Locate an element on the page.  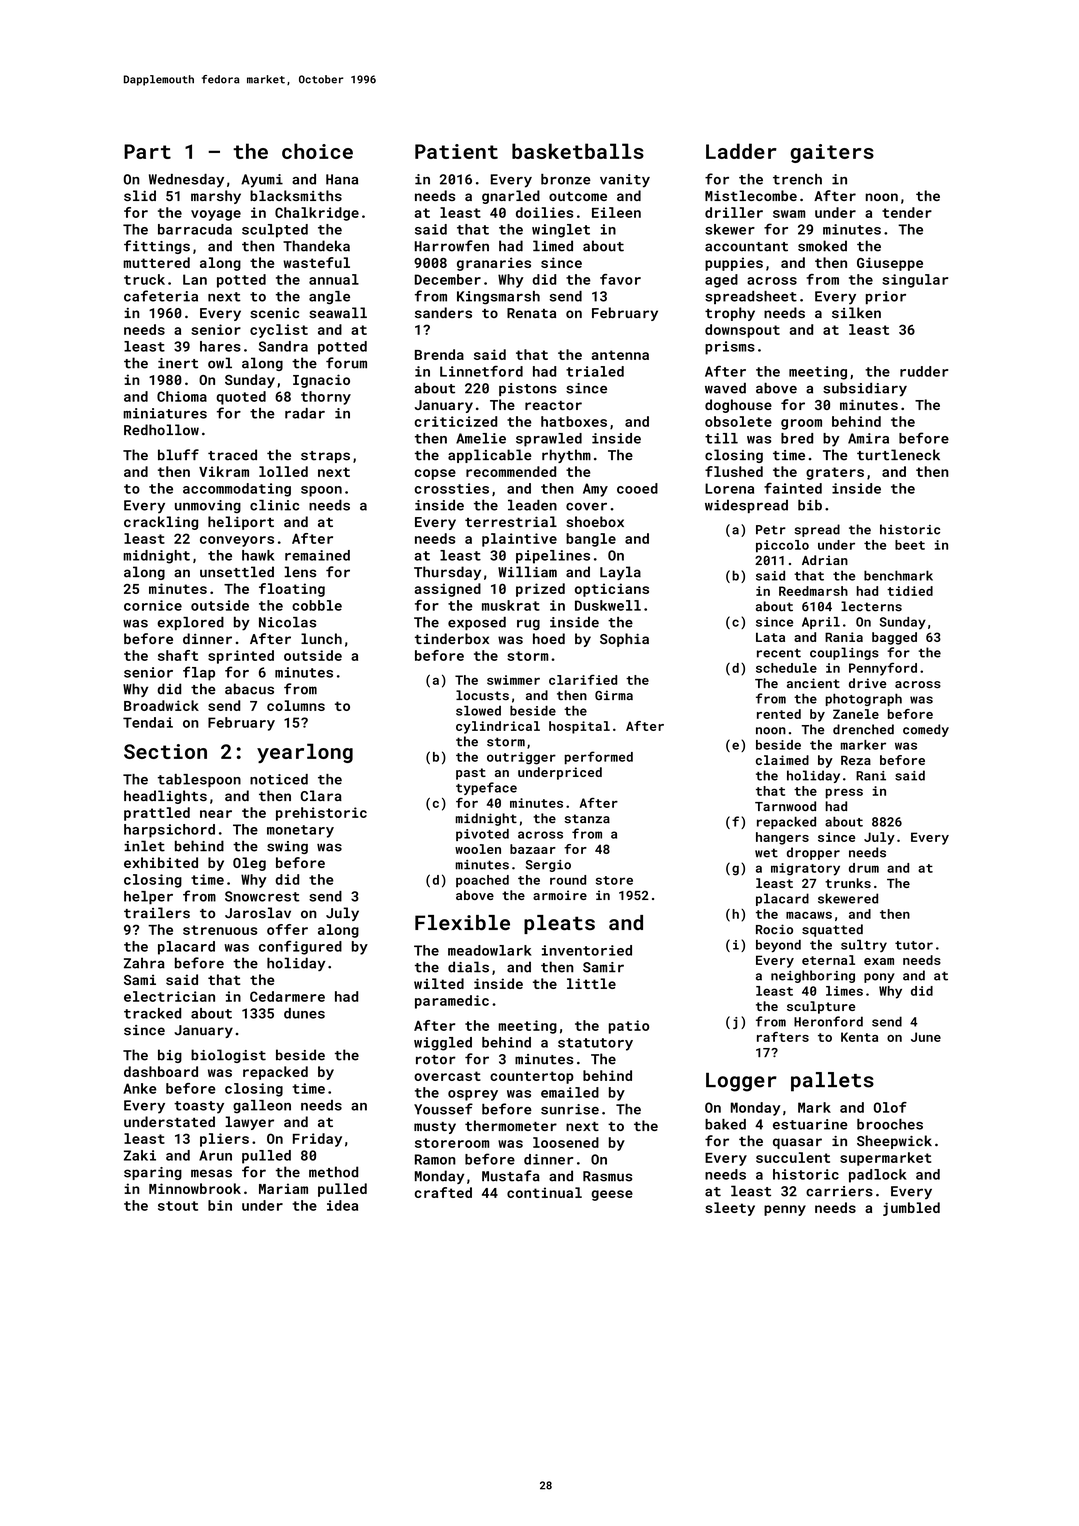
Patient is located at coordinates (456, 151).
